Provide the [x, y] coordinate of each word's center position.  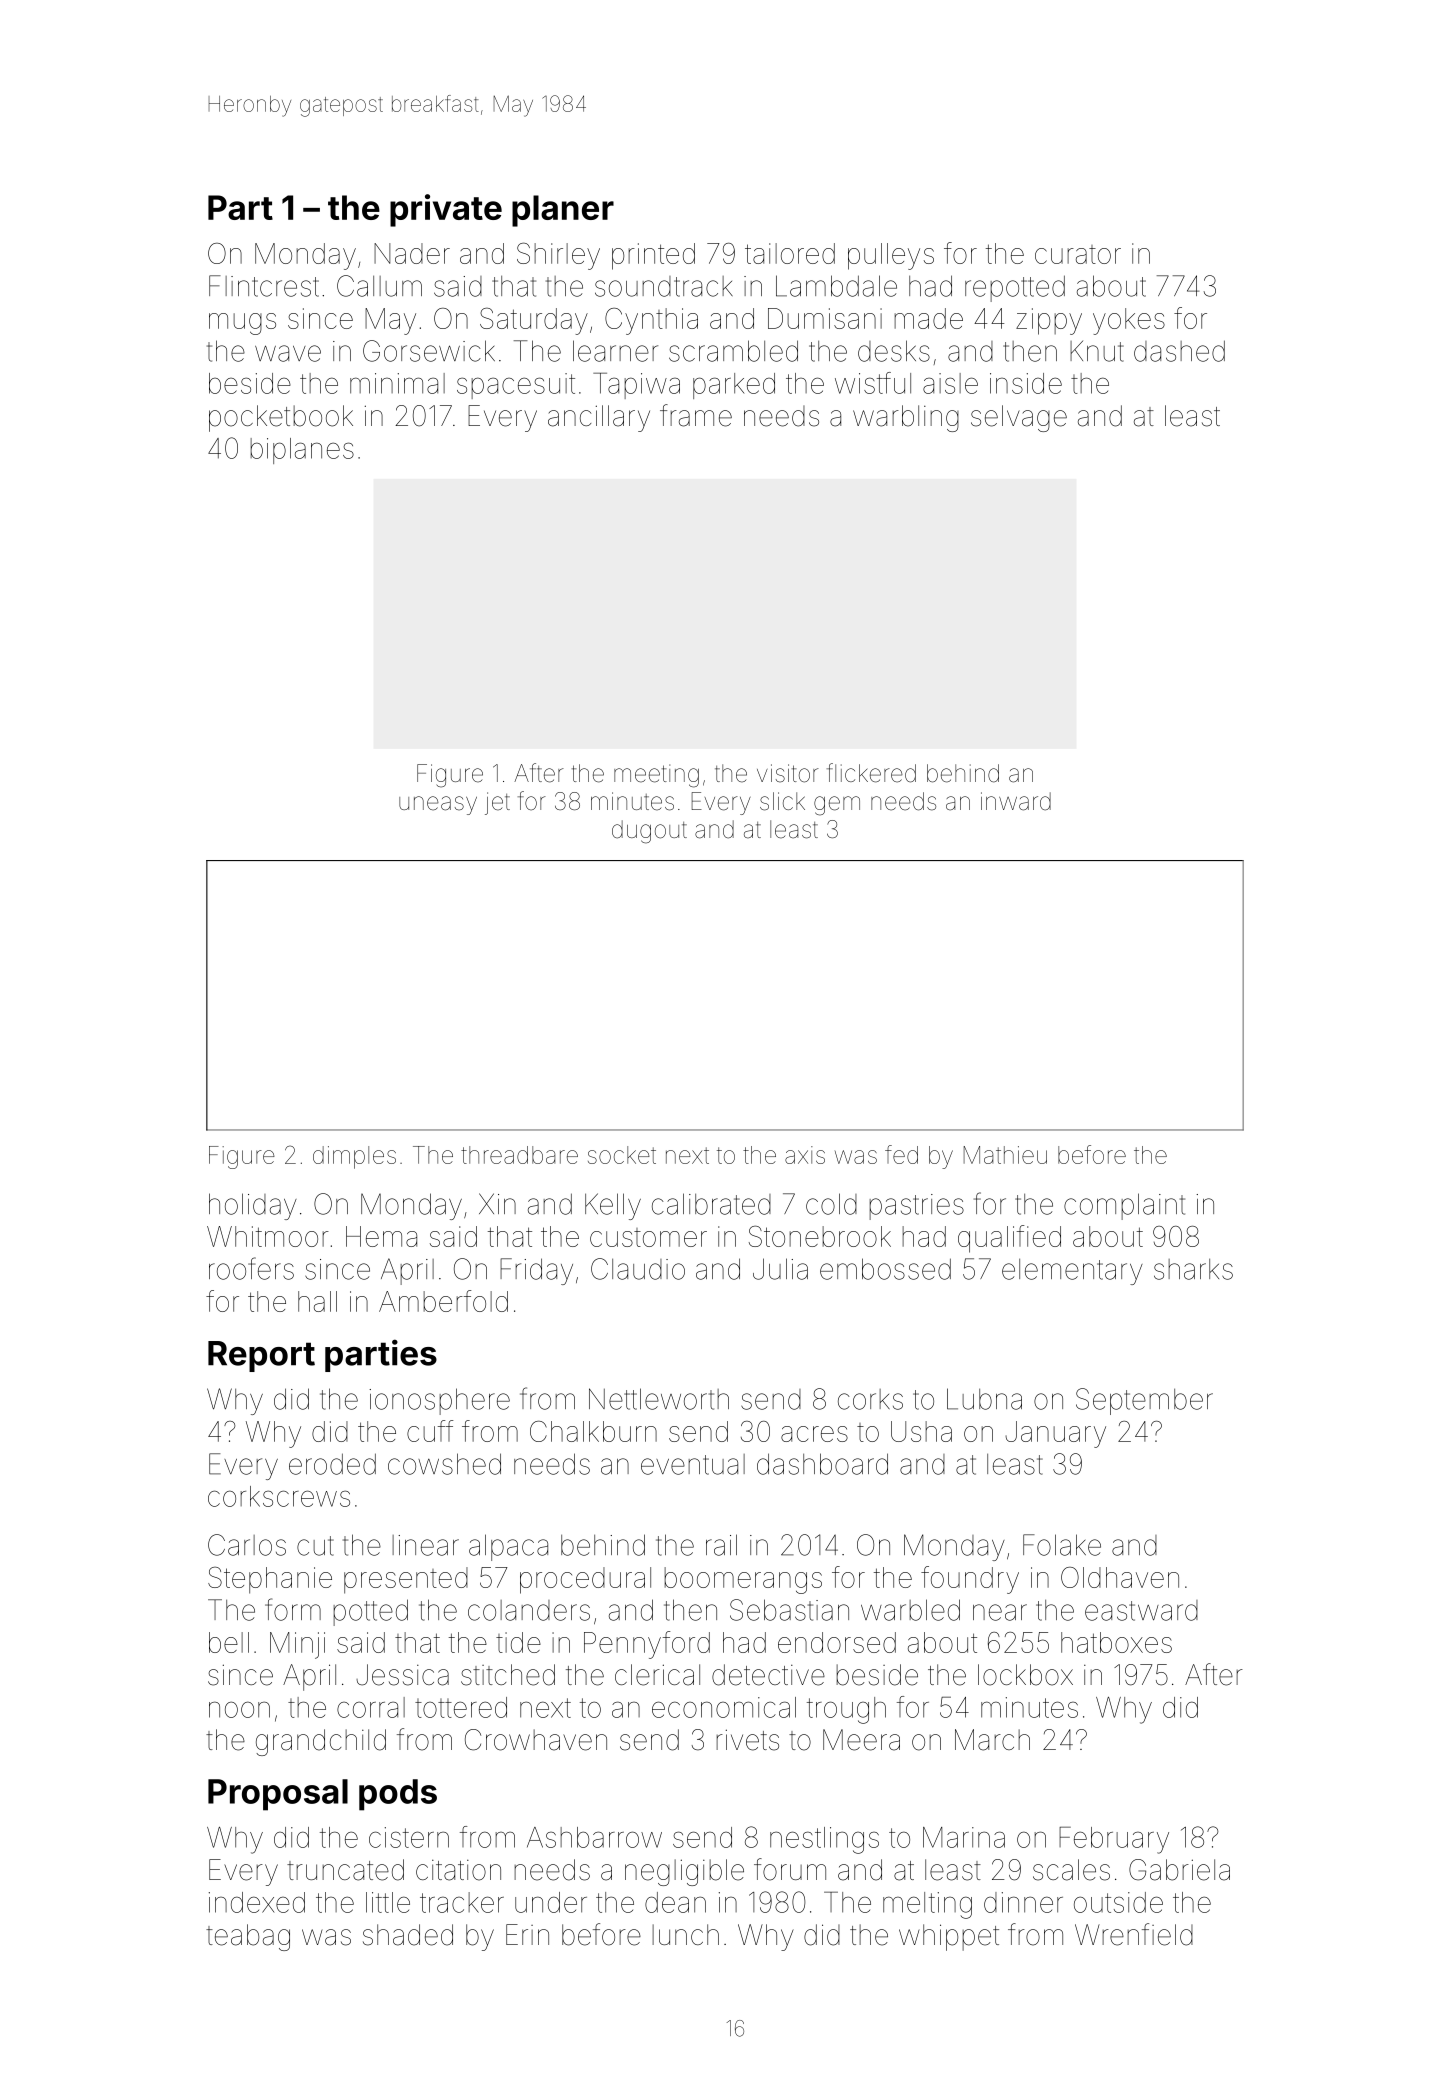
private [446, 210]
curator [1078, 254]
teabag [248, 1937]
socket [622, 1155]
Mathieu [1005, 1155]
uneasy [438, 805]
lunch [685, 1934]
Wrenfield [1134, 1934]
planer [563, 211]
